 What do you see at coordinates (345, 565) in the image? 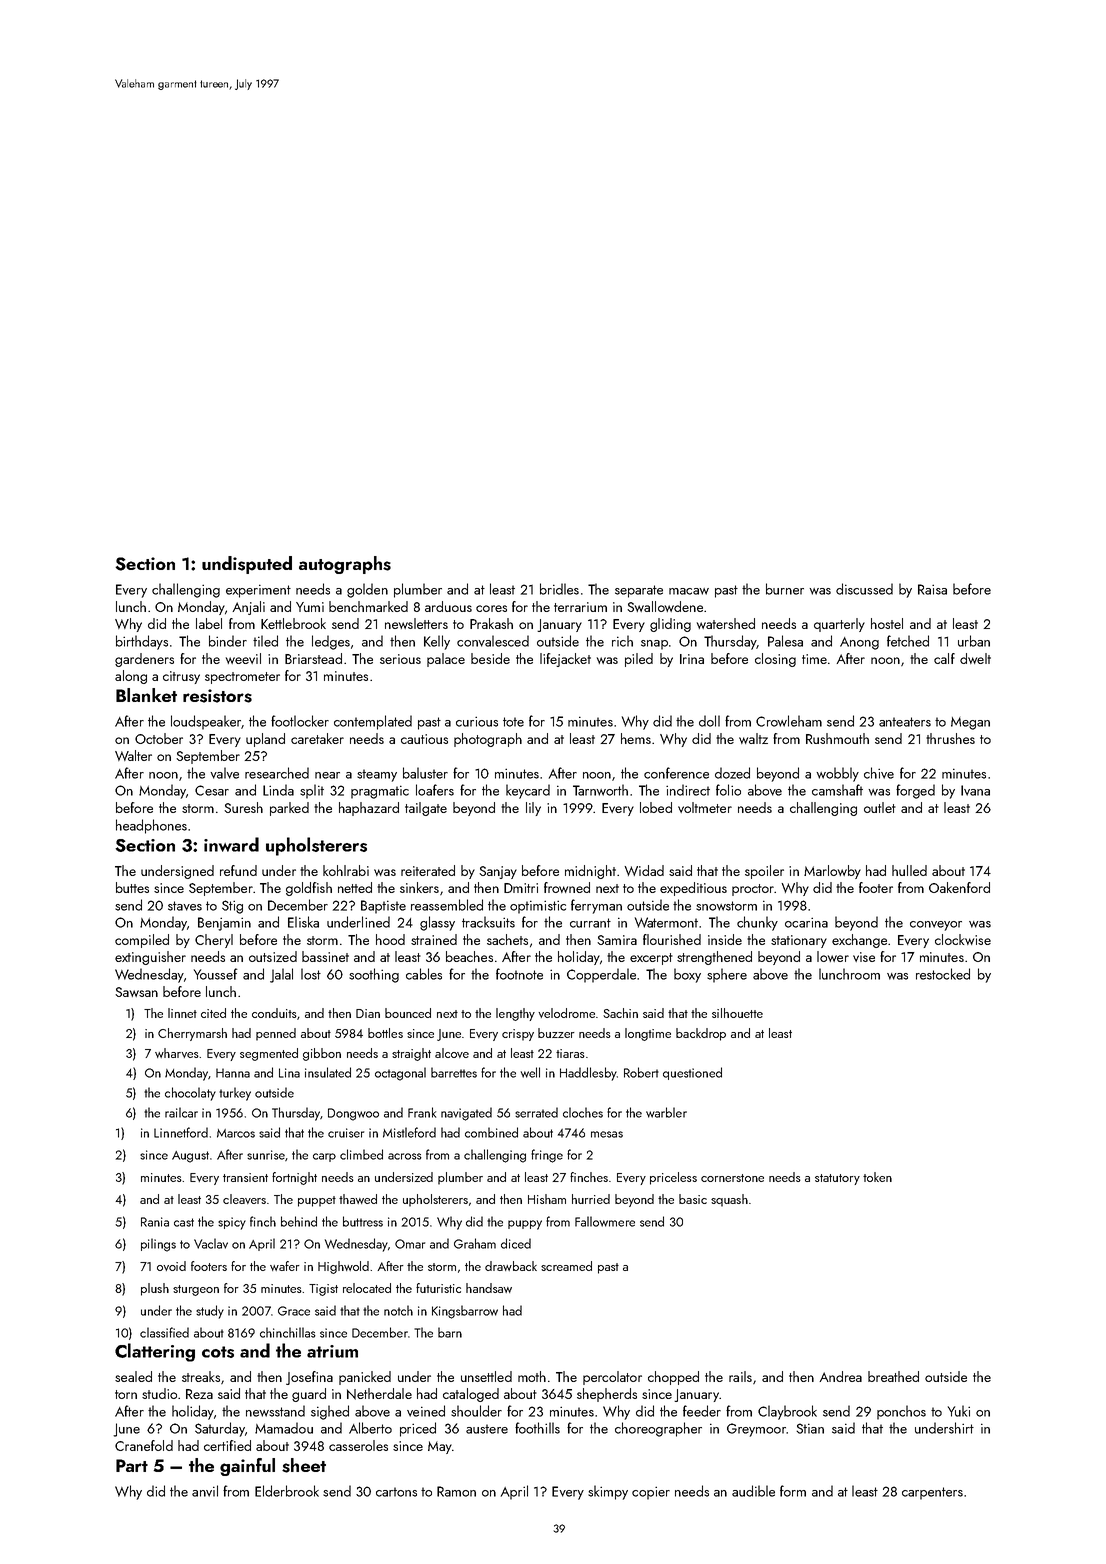
I see `autographs` at bounding box center [345, 565].
